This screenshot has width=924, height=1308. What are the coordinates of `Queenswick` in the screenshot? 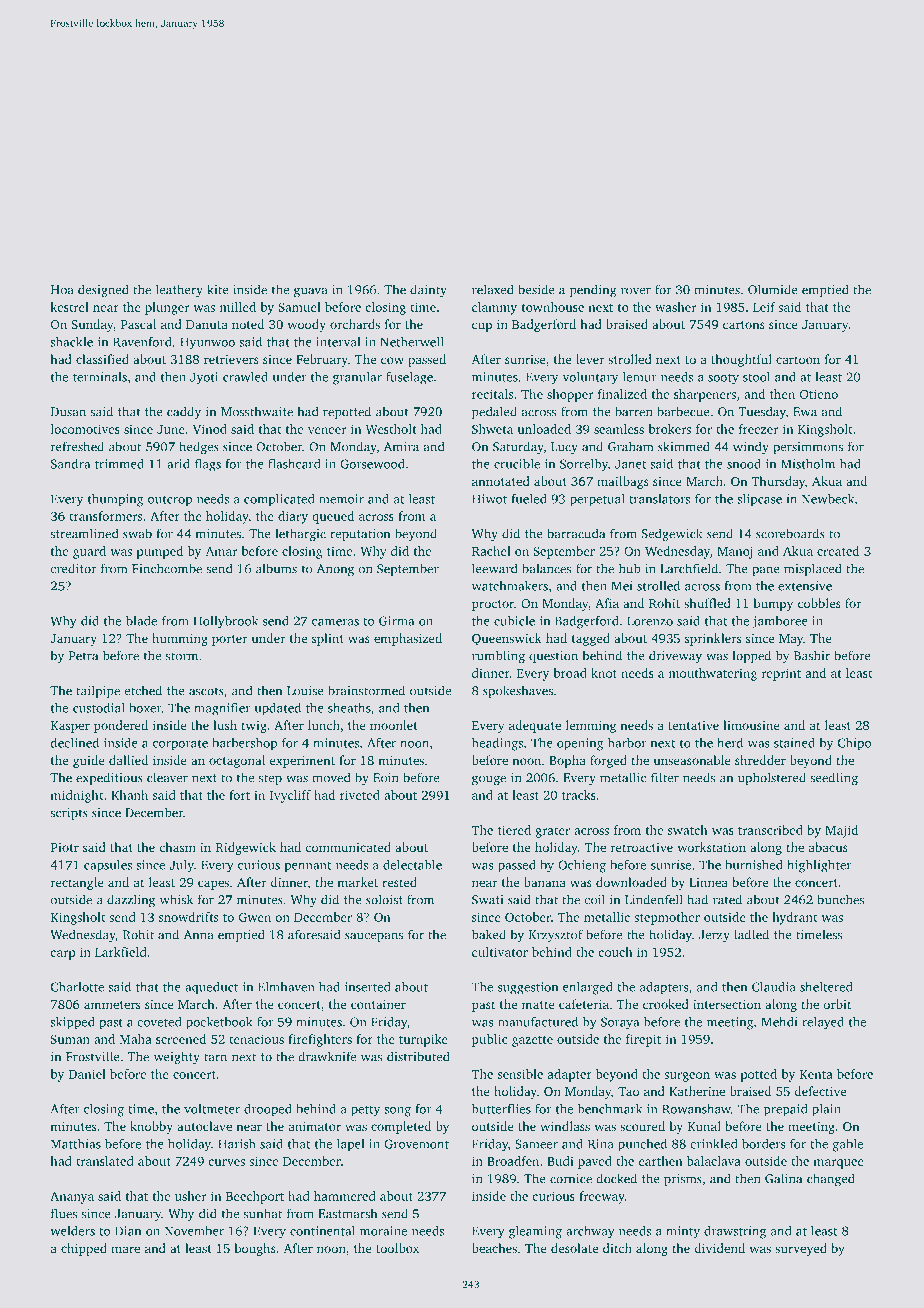 It's located at (507, 639).
